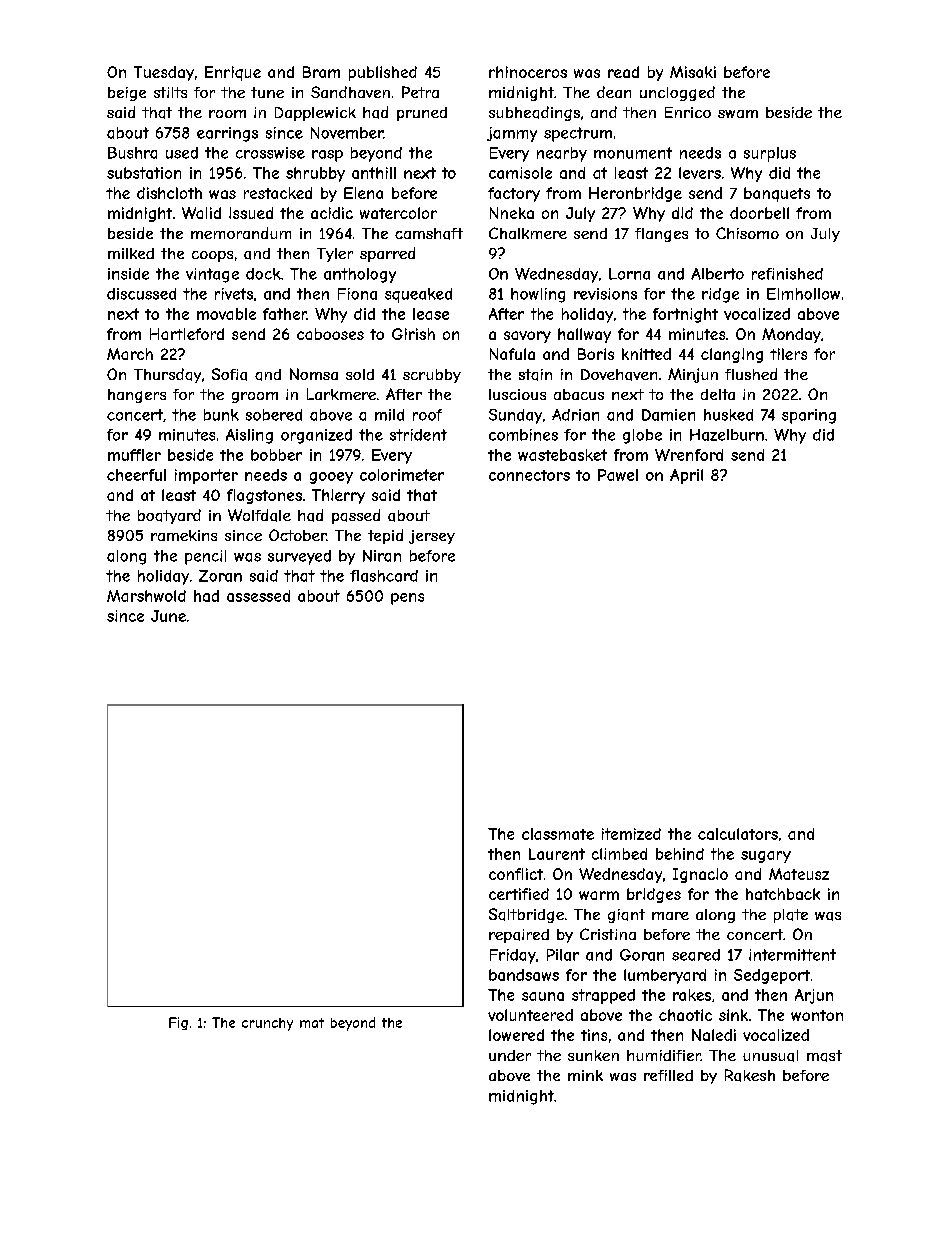  I want to click on earrings, so click(227, 134).
